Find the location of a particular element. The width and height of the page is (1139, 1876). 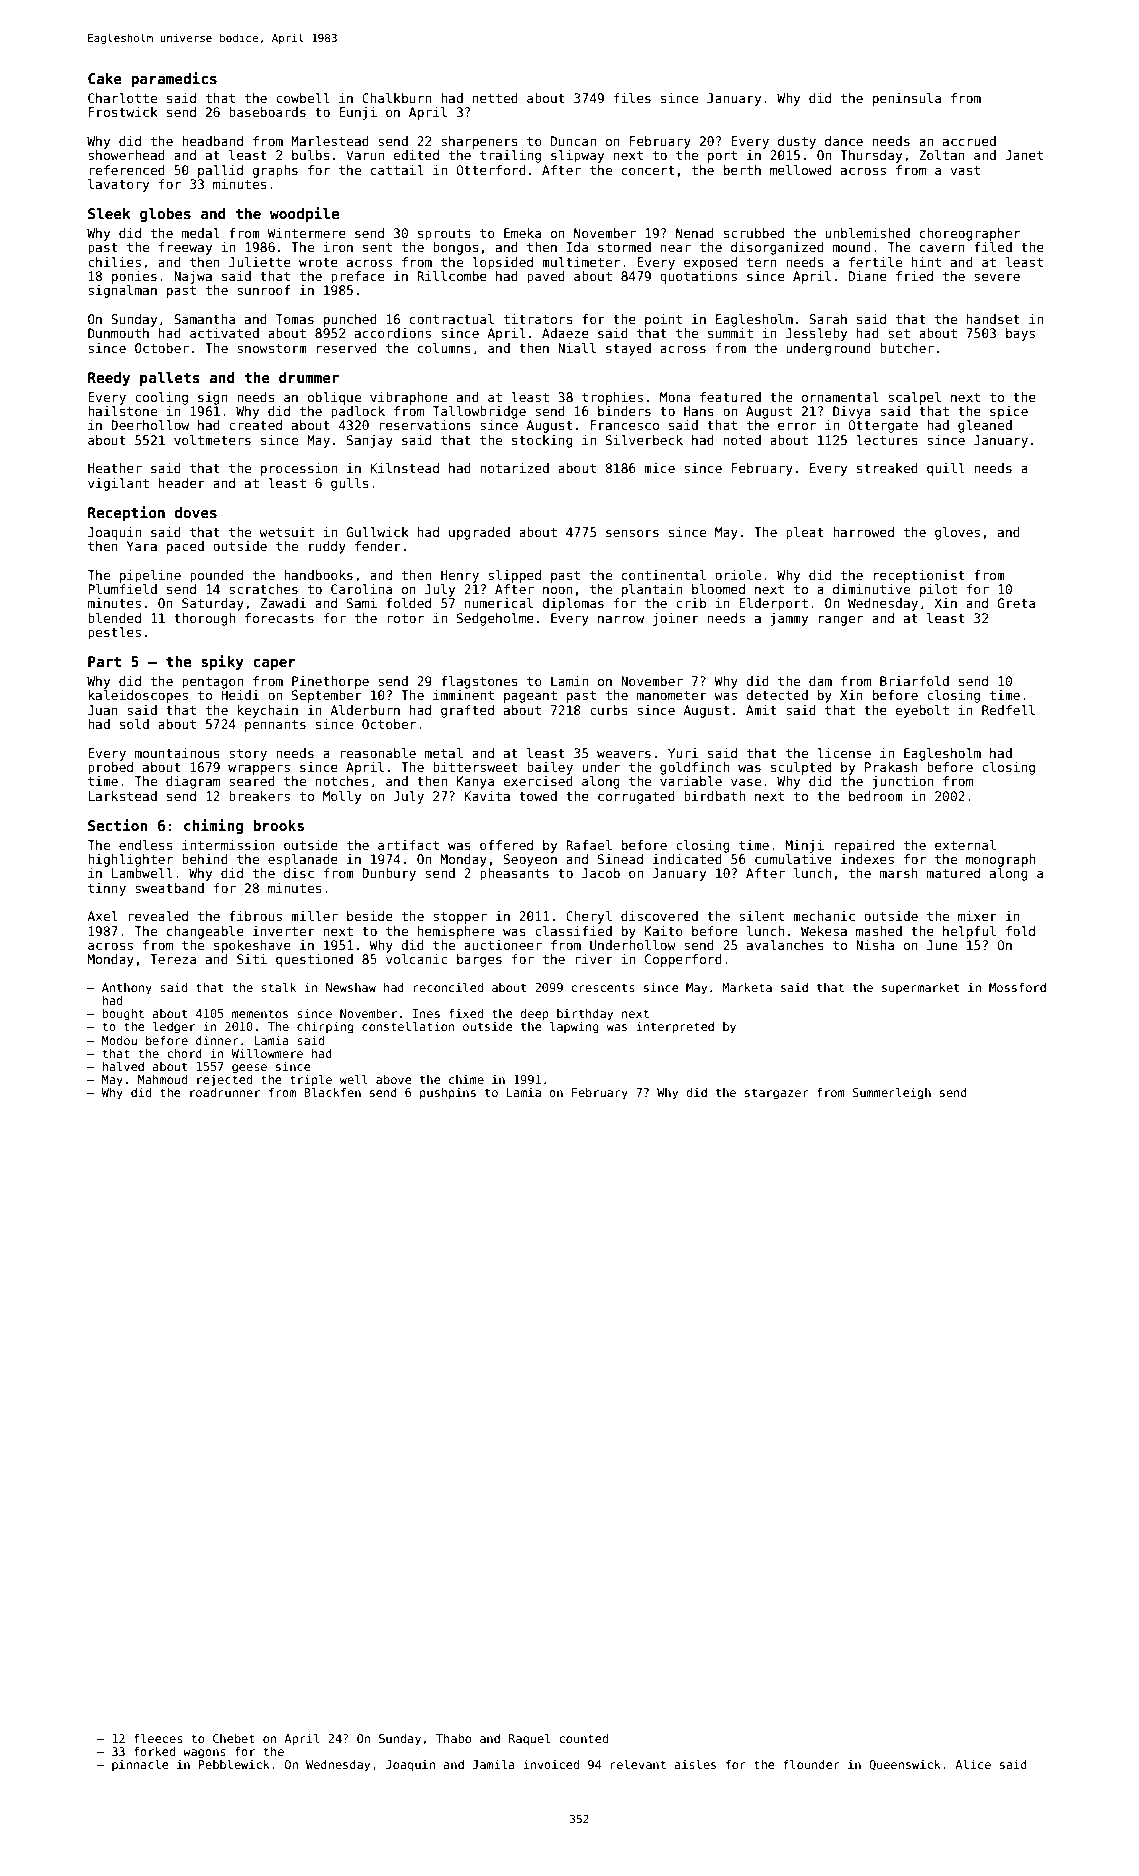

Alice is located at coordinates (973, 1764).
